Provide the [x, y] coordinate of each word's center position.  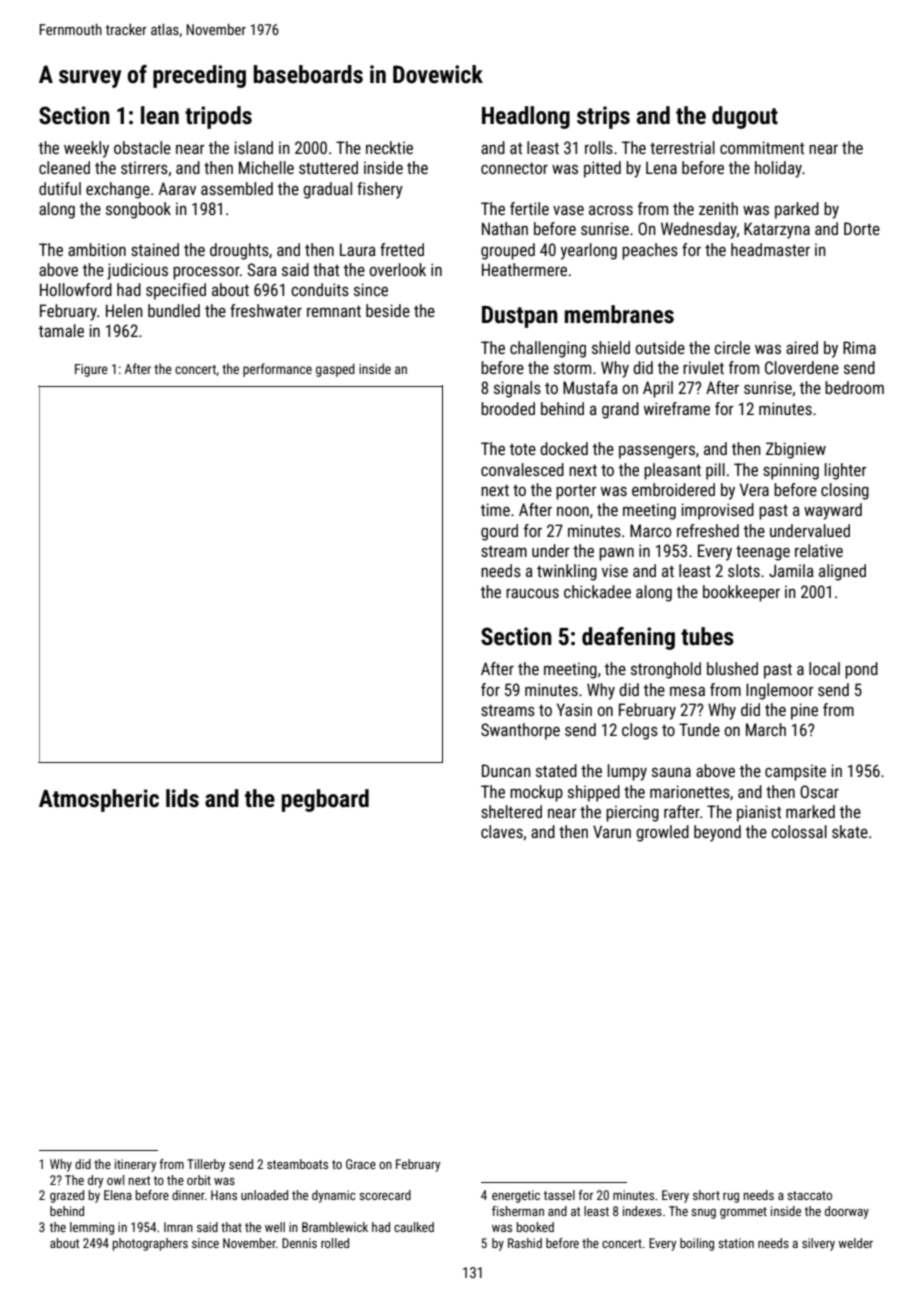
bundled [174, 310]
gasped [335, 370]
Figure [91, 370]
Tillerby [206, 1165]
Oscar [819, 791]
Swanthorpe [520, 731]
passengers [657, 452]
